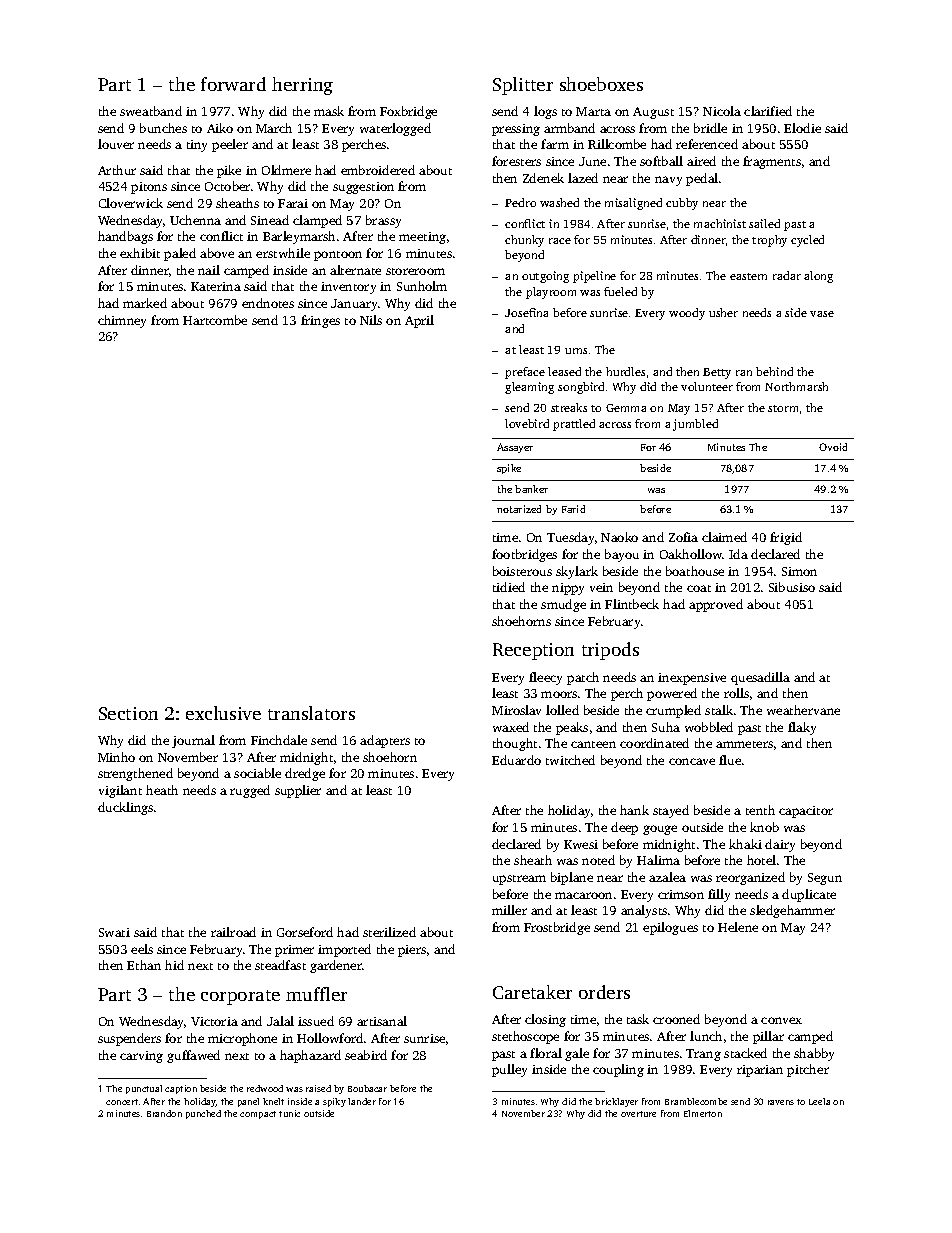 The width and height of the page is (952, 1233). Describe the element at coordinates (601, 84) in the page. I see `shoeboxes` at that location.
